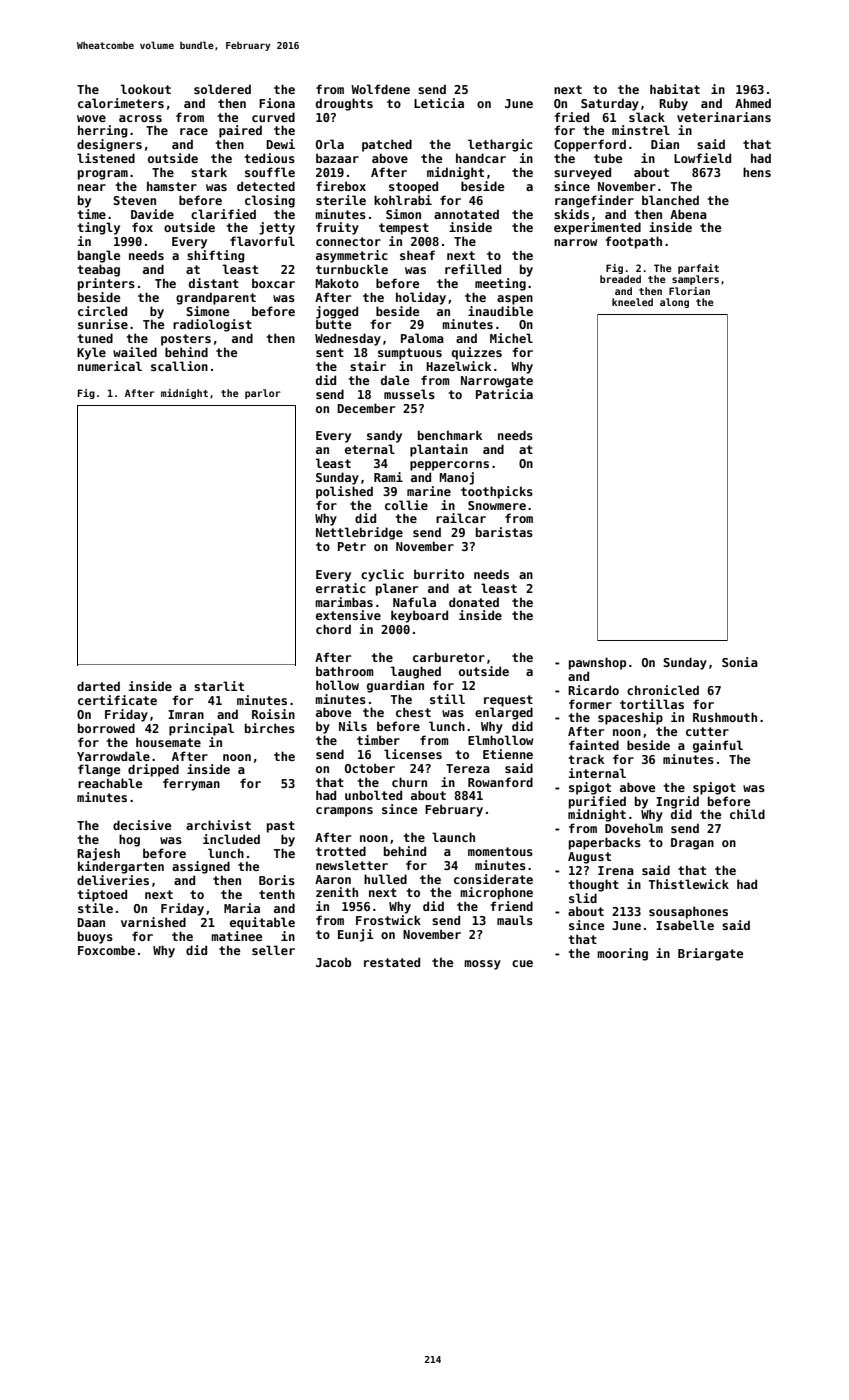 This screenshot has height=1400, width=849. Describe the element at coordinates (439, 103) in the screenshot. I see `Leticia` at that location.
